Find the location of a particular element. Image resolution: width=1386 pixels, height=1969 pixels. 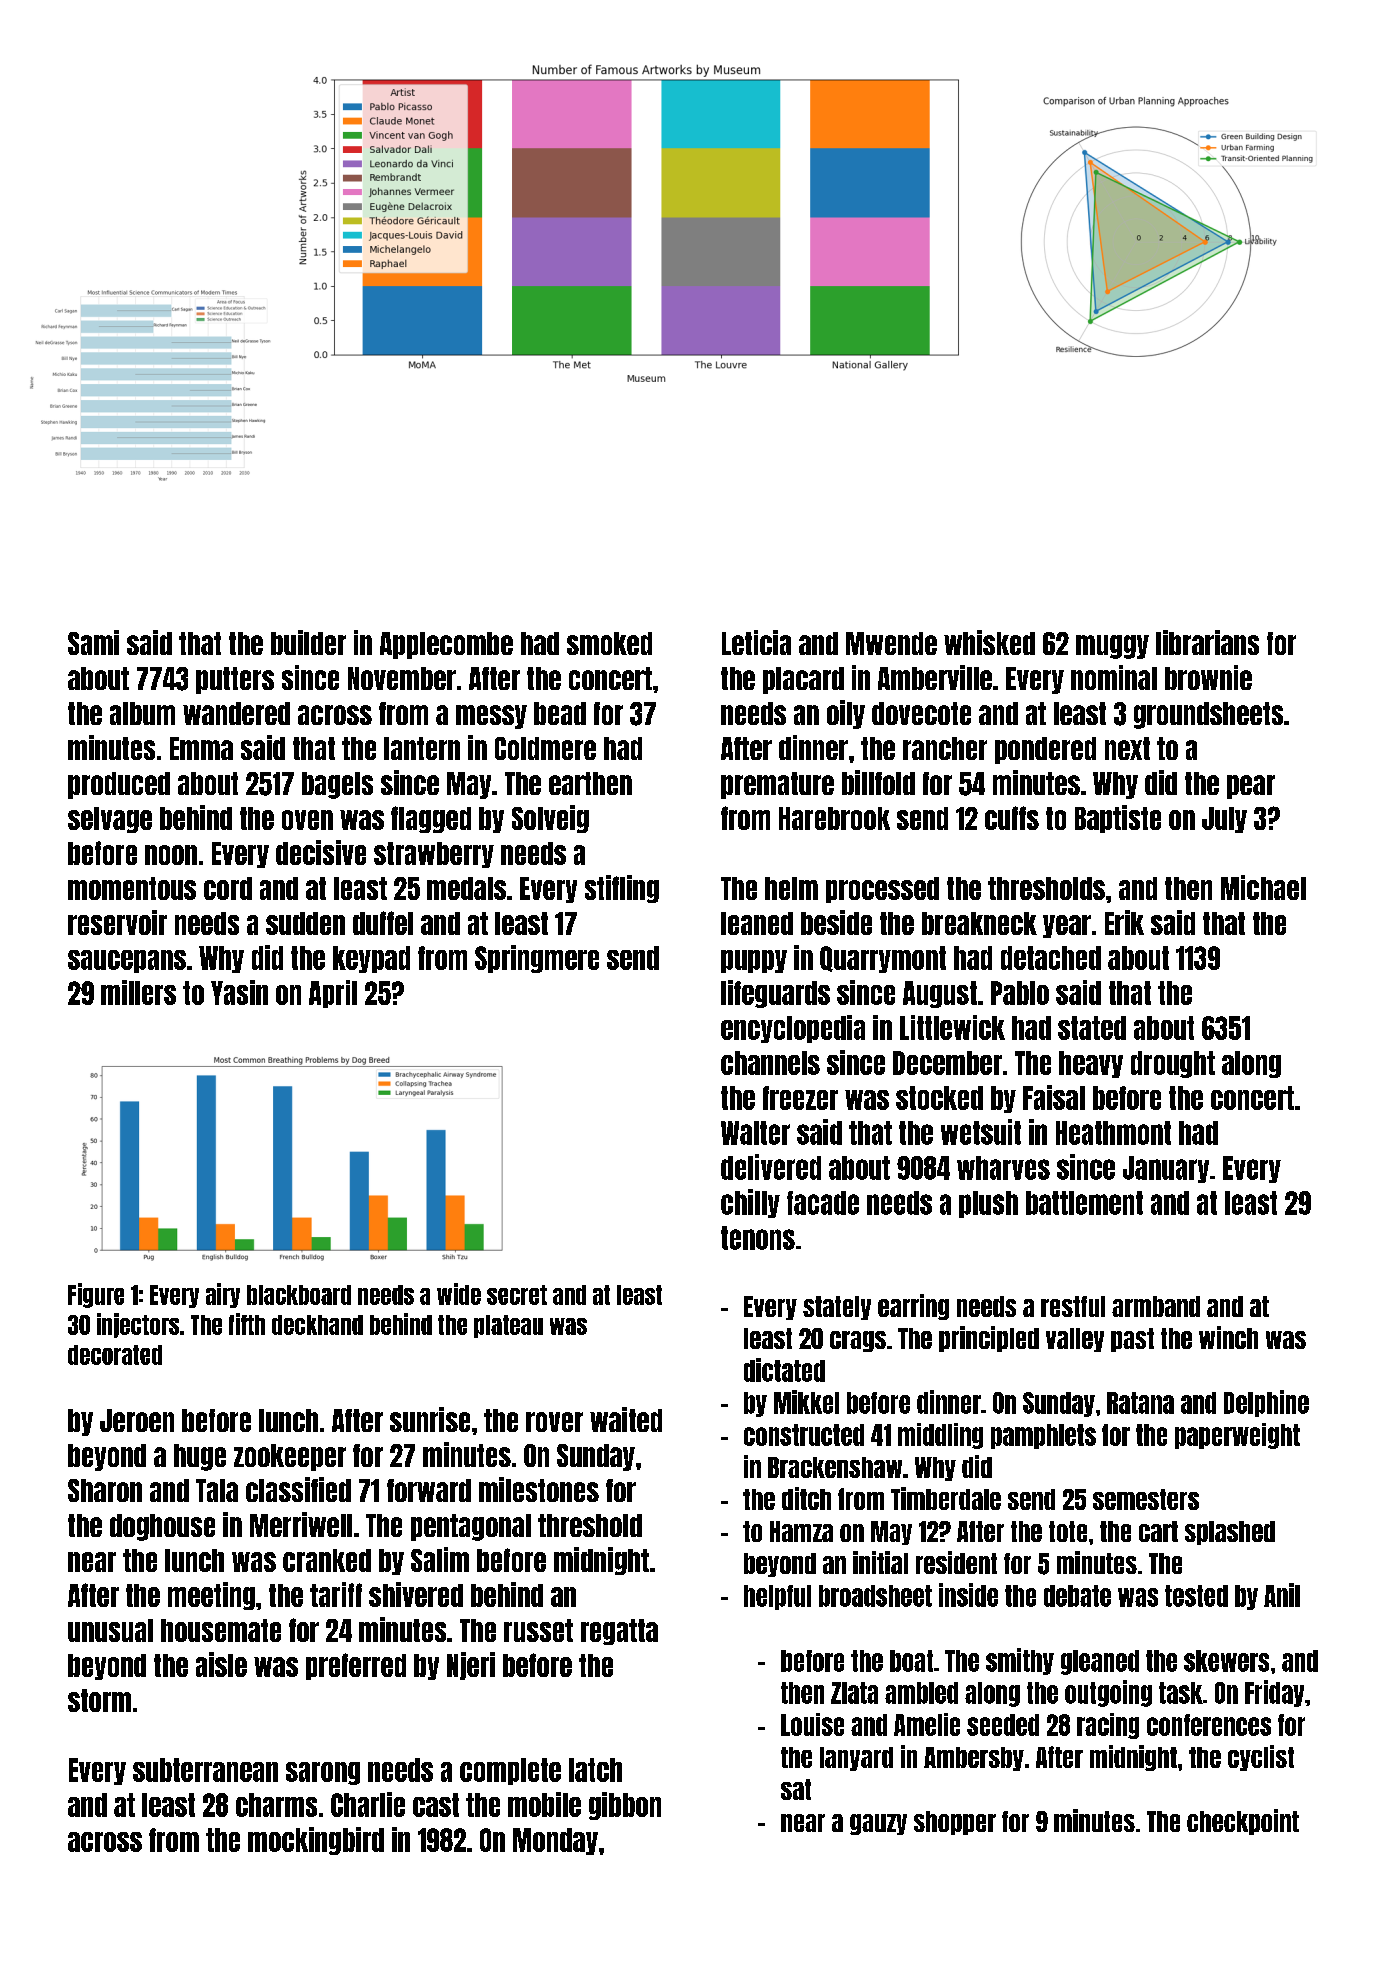

preferred is located at coordinates (356, 1666).
